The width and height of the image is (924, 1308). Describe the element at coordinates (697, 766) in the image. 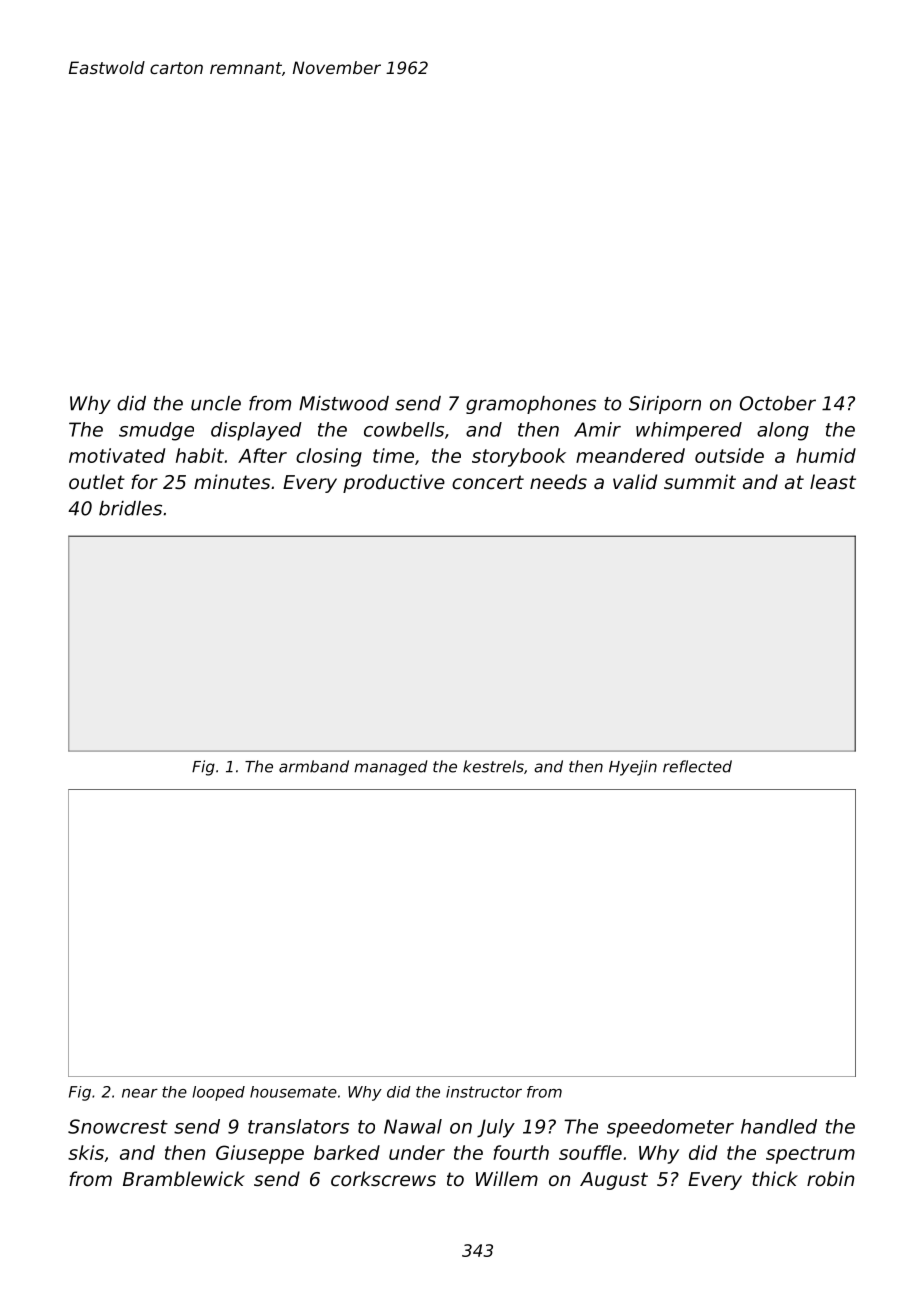

I see `reflected` at that location.
